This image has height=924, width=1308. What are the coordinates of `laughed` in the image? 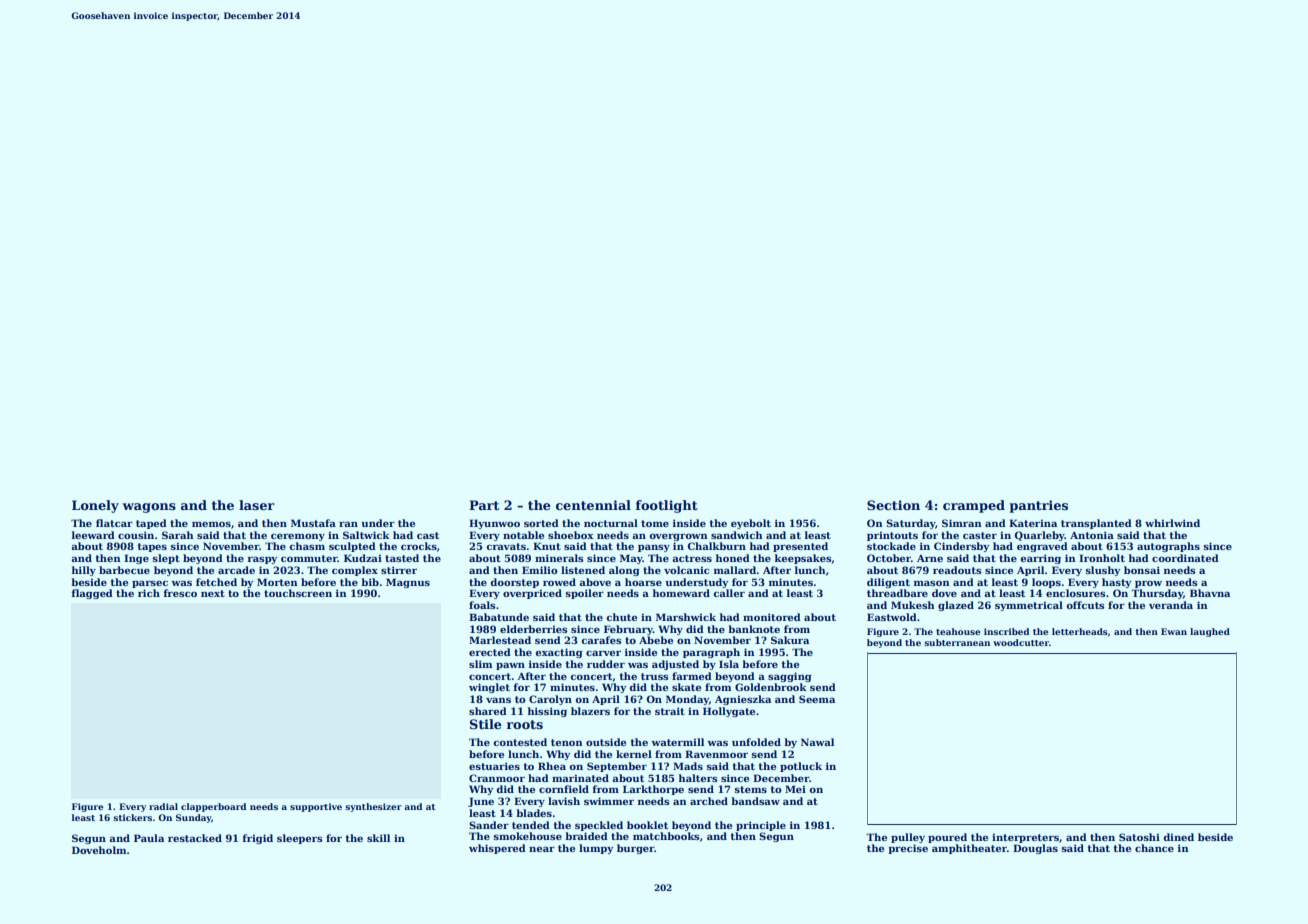 It's located at (1210, 632).
